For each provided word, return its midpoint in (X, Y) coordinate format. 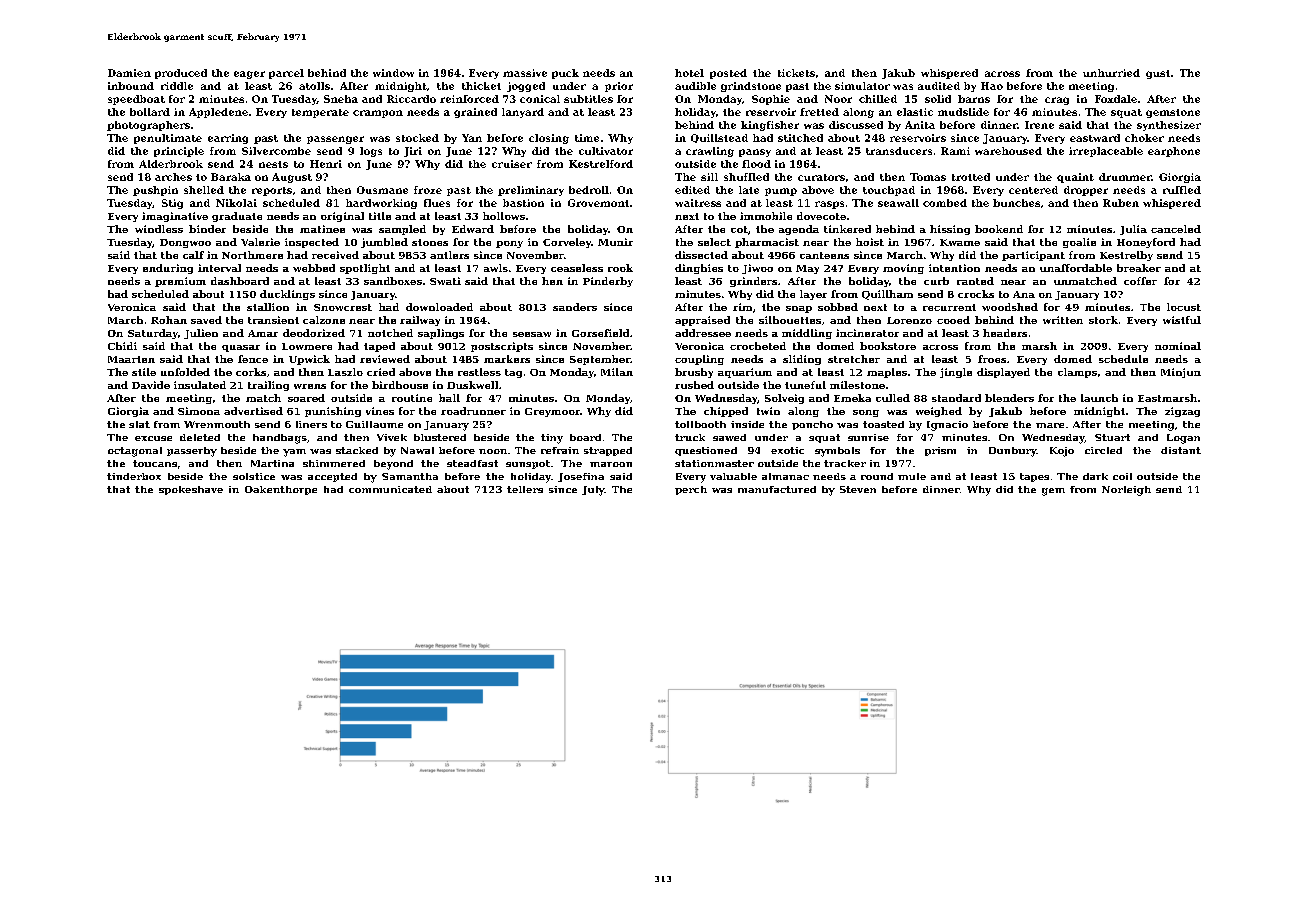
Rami (955, 151)
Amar (263, 333)
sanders (575, 307)
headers (1005, 333)
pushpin (155, 191)
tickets (796, 73)
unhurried (1111, 73)
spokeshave (191, 490)
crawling (710, 152)
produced (181, 74)
